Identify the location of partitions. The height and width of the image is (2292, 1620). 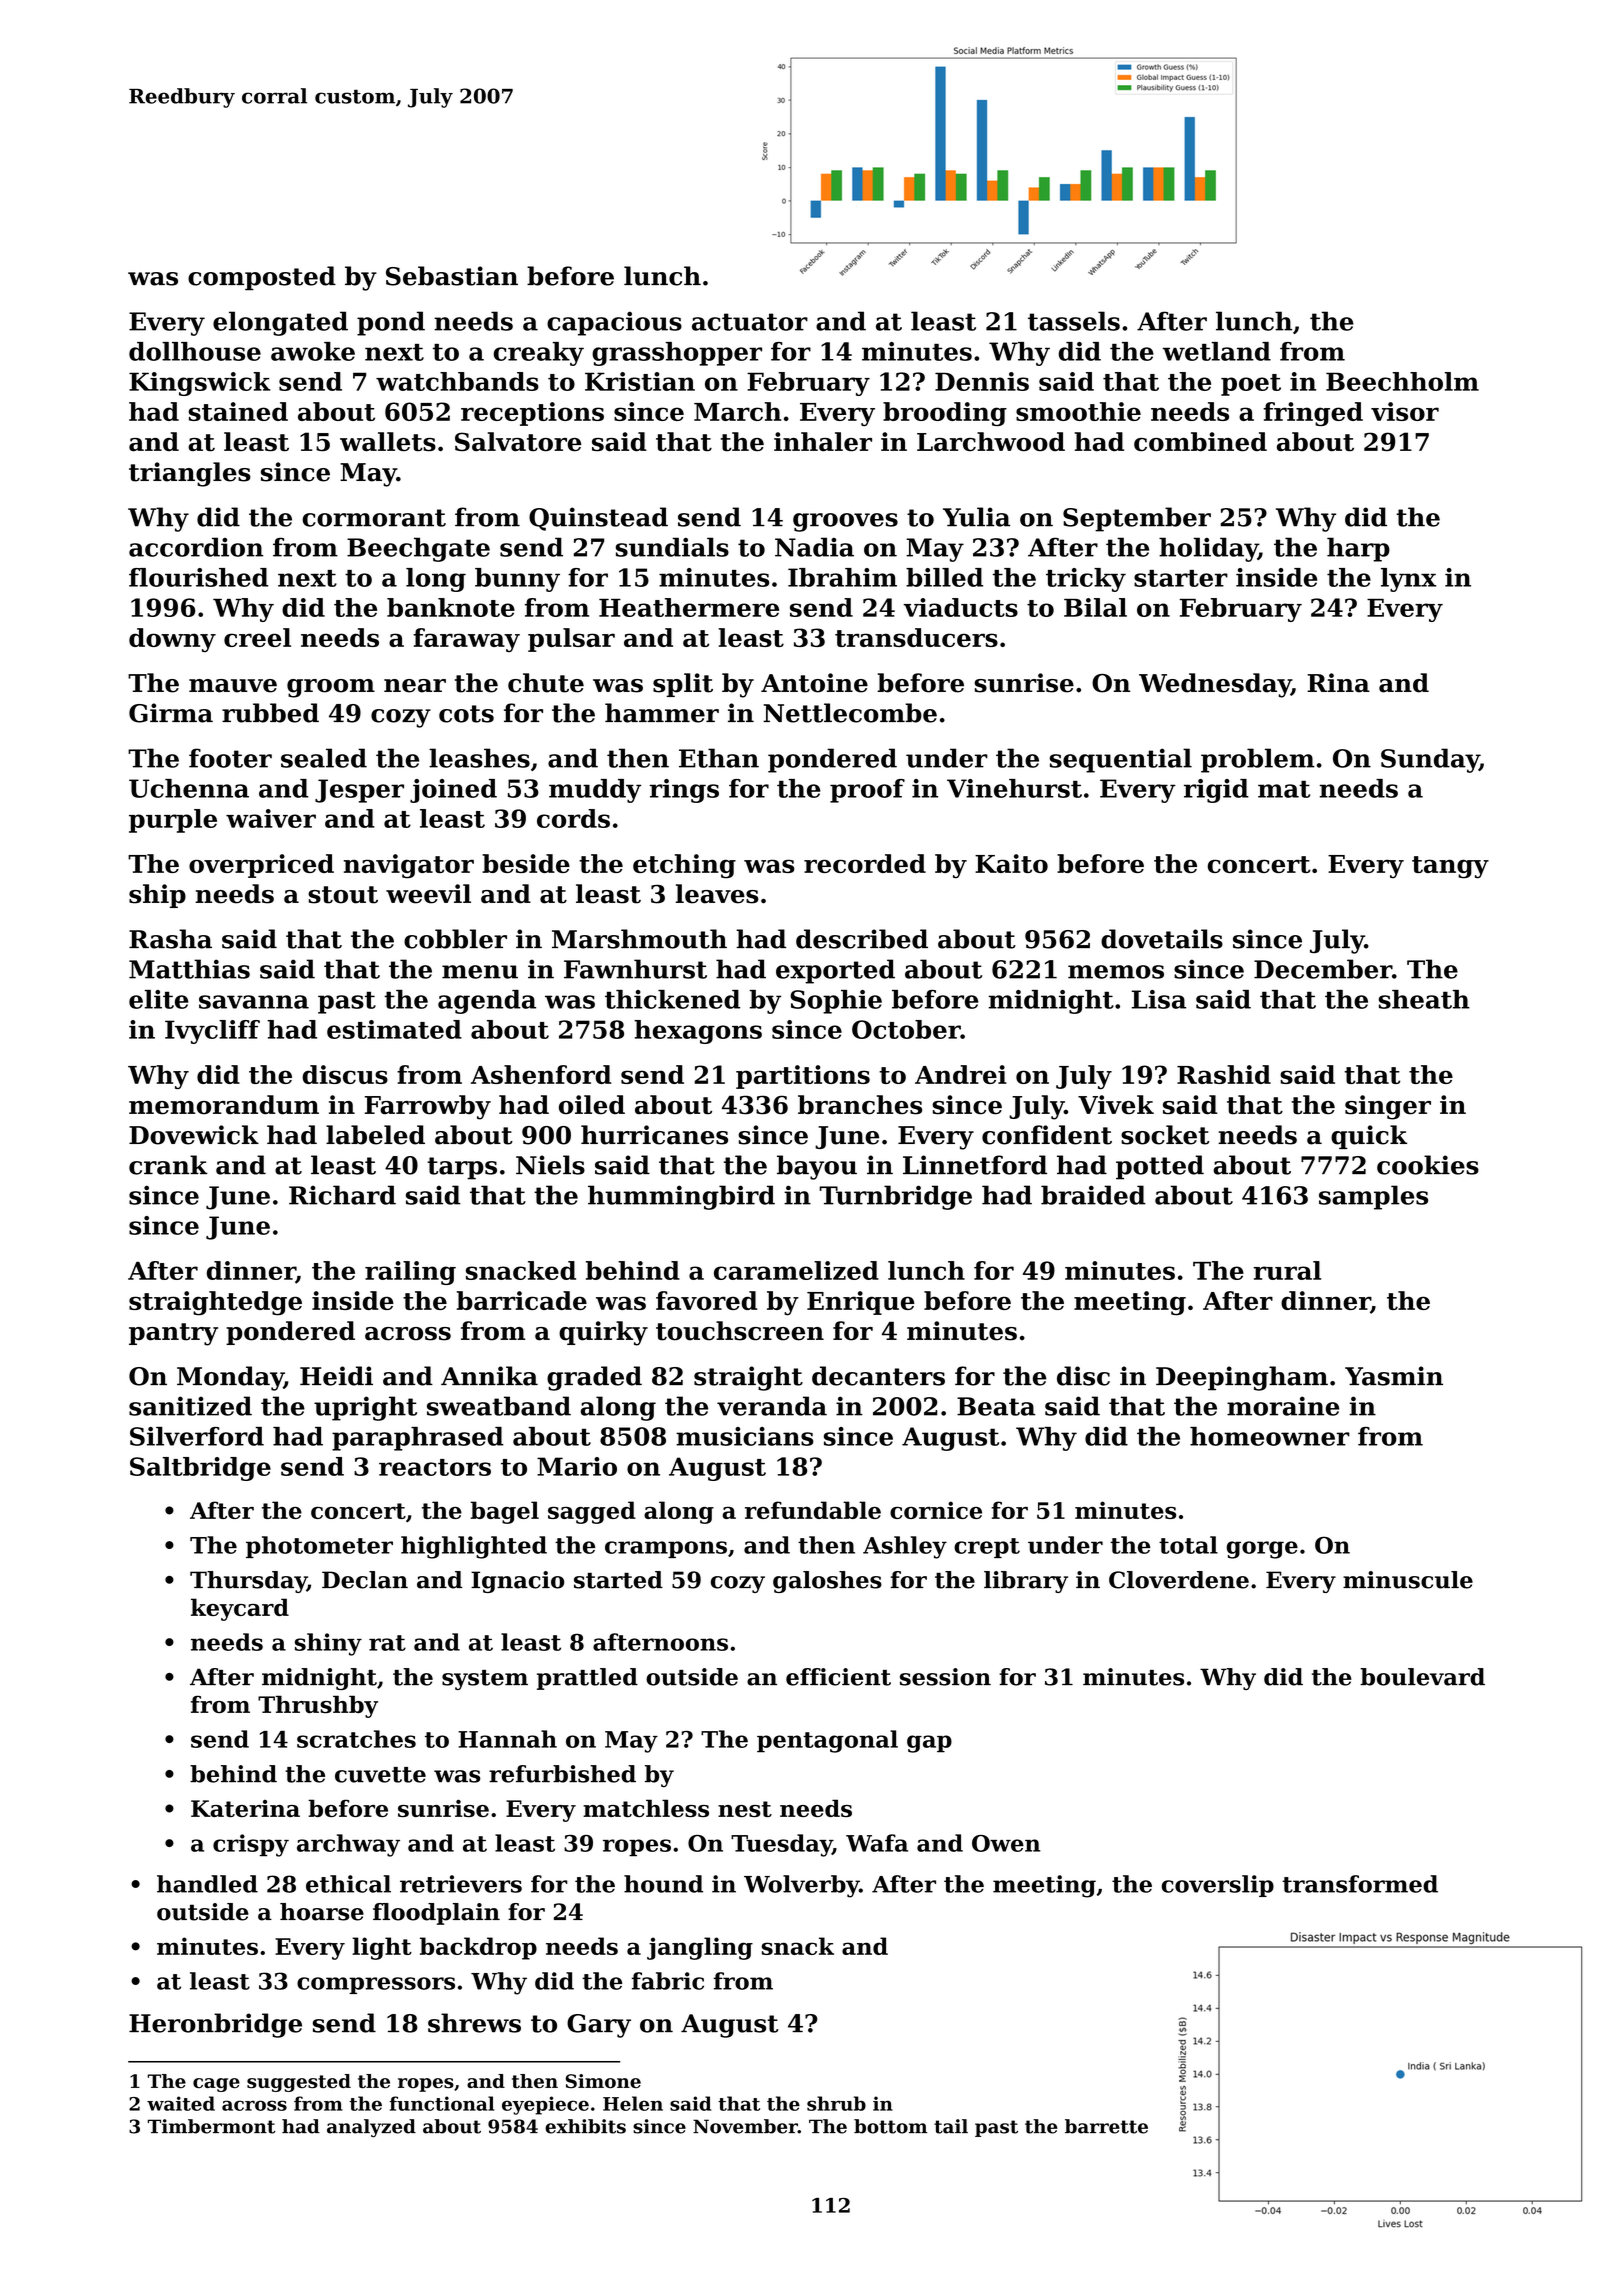
(803, 1077).
